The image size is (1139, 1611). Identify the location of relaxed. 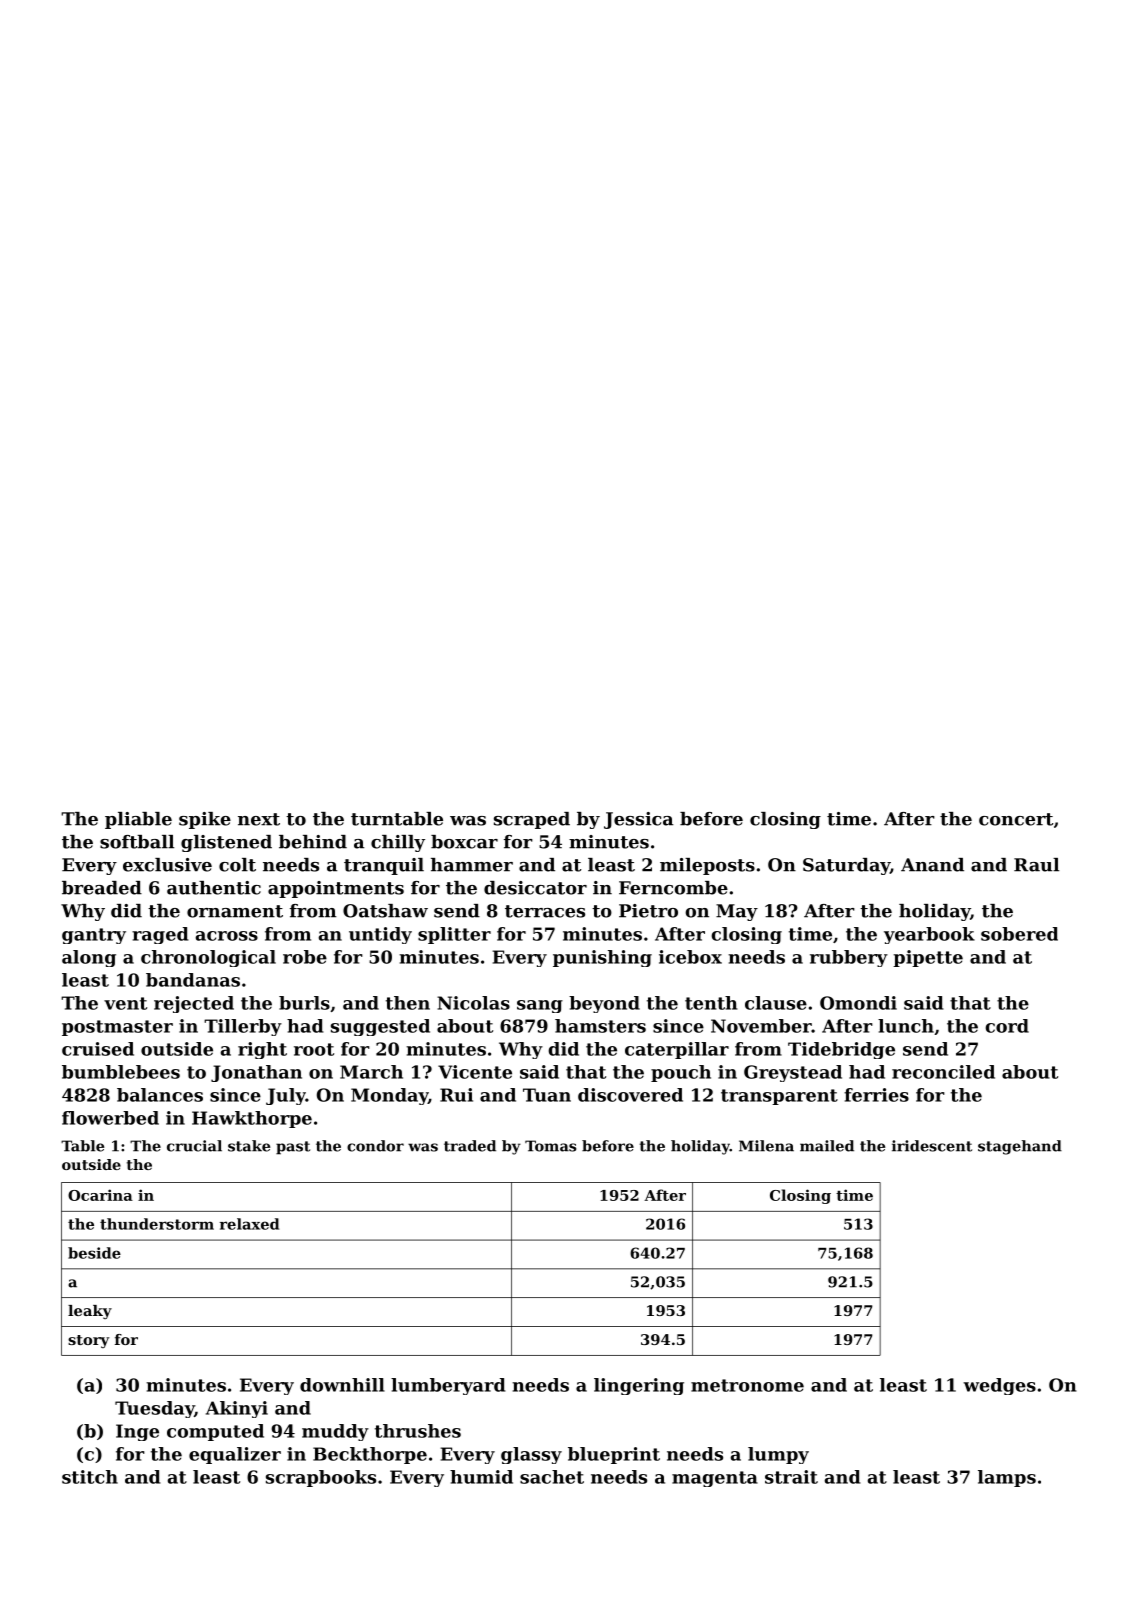
(249, 1224).
